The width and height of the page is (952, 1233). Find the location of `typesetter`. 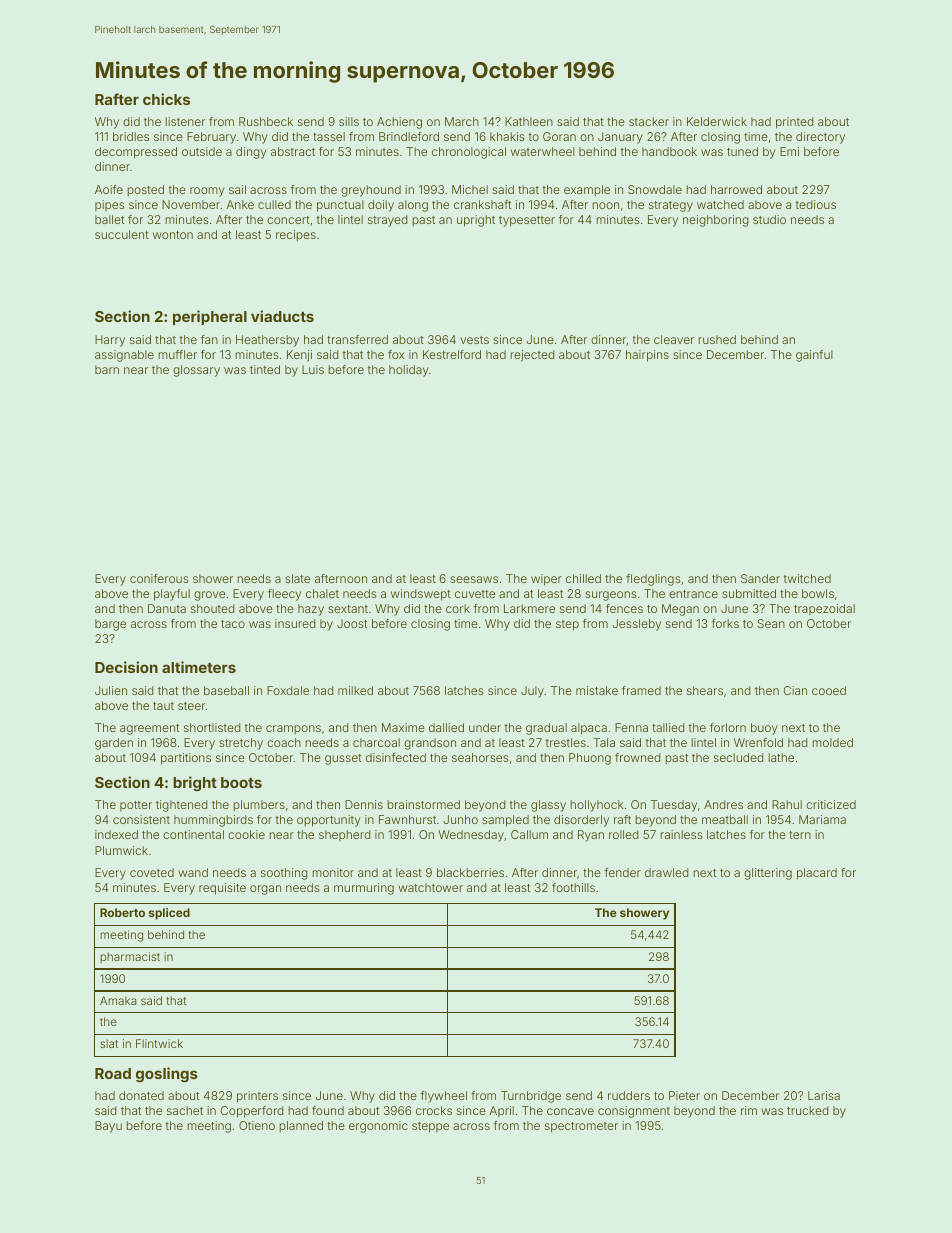

typesetter is located at coordinates (527, 221).
